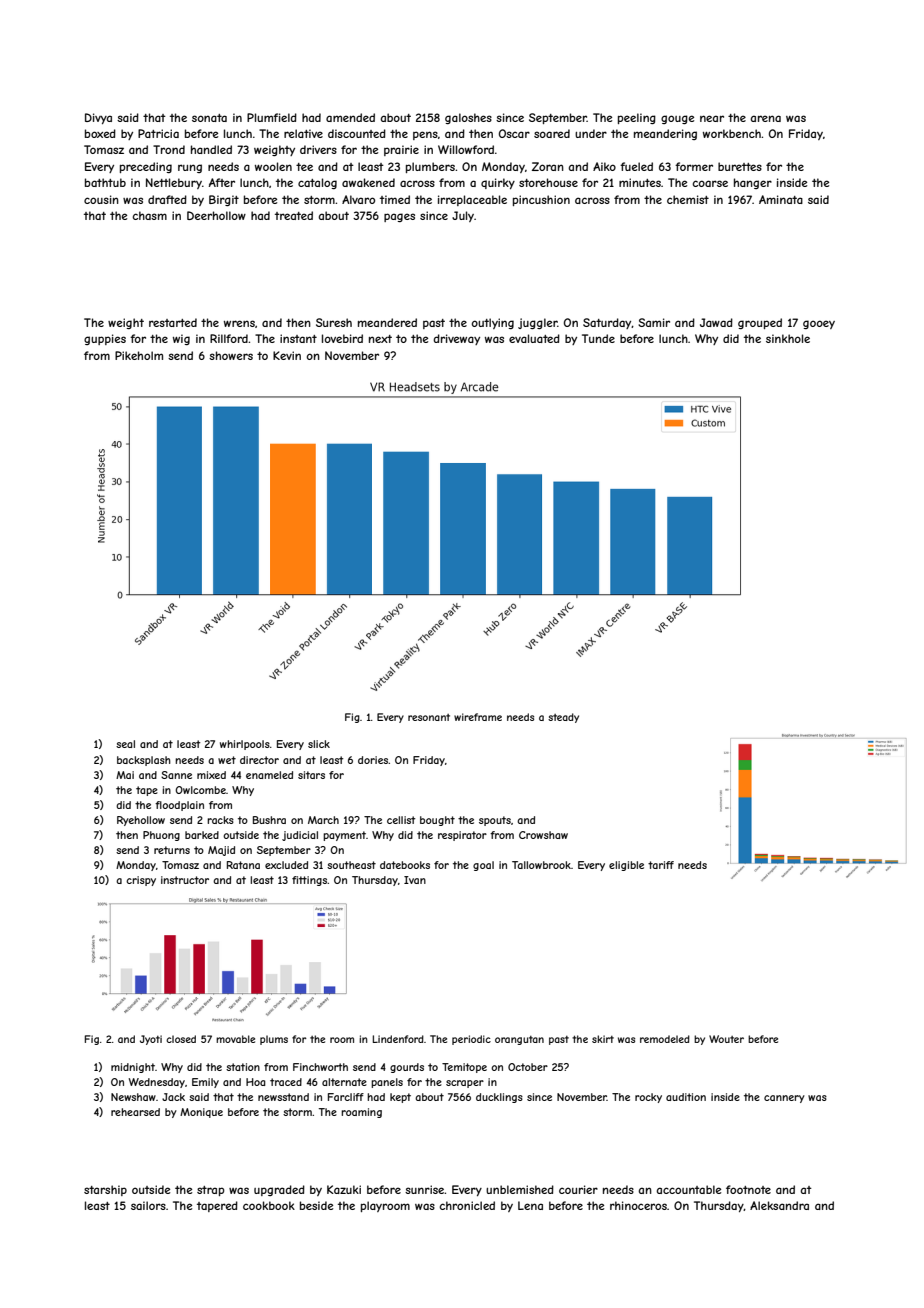 The image size is (924, 1308). What do you see at coordinates (543, 835) in the screenshot?
I see `Crowshaw` at bounding box center [543, 835].
